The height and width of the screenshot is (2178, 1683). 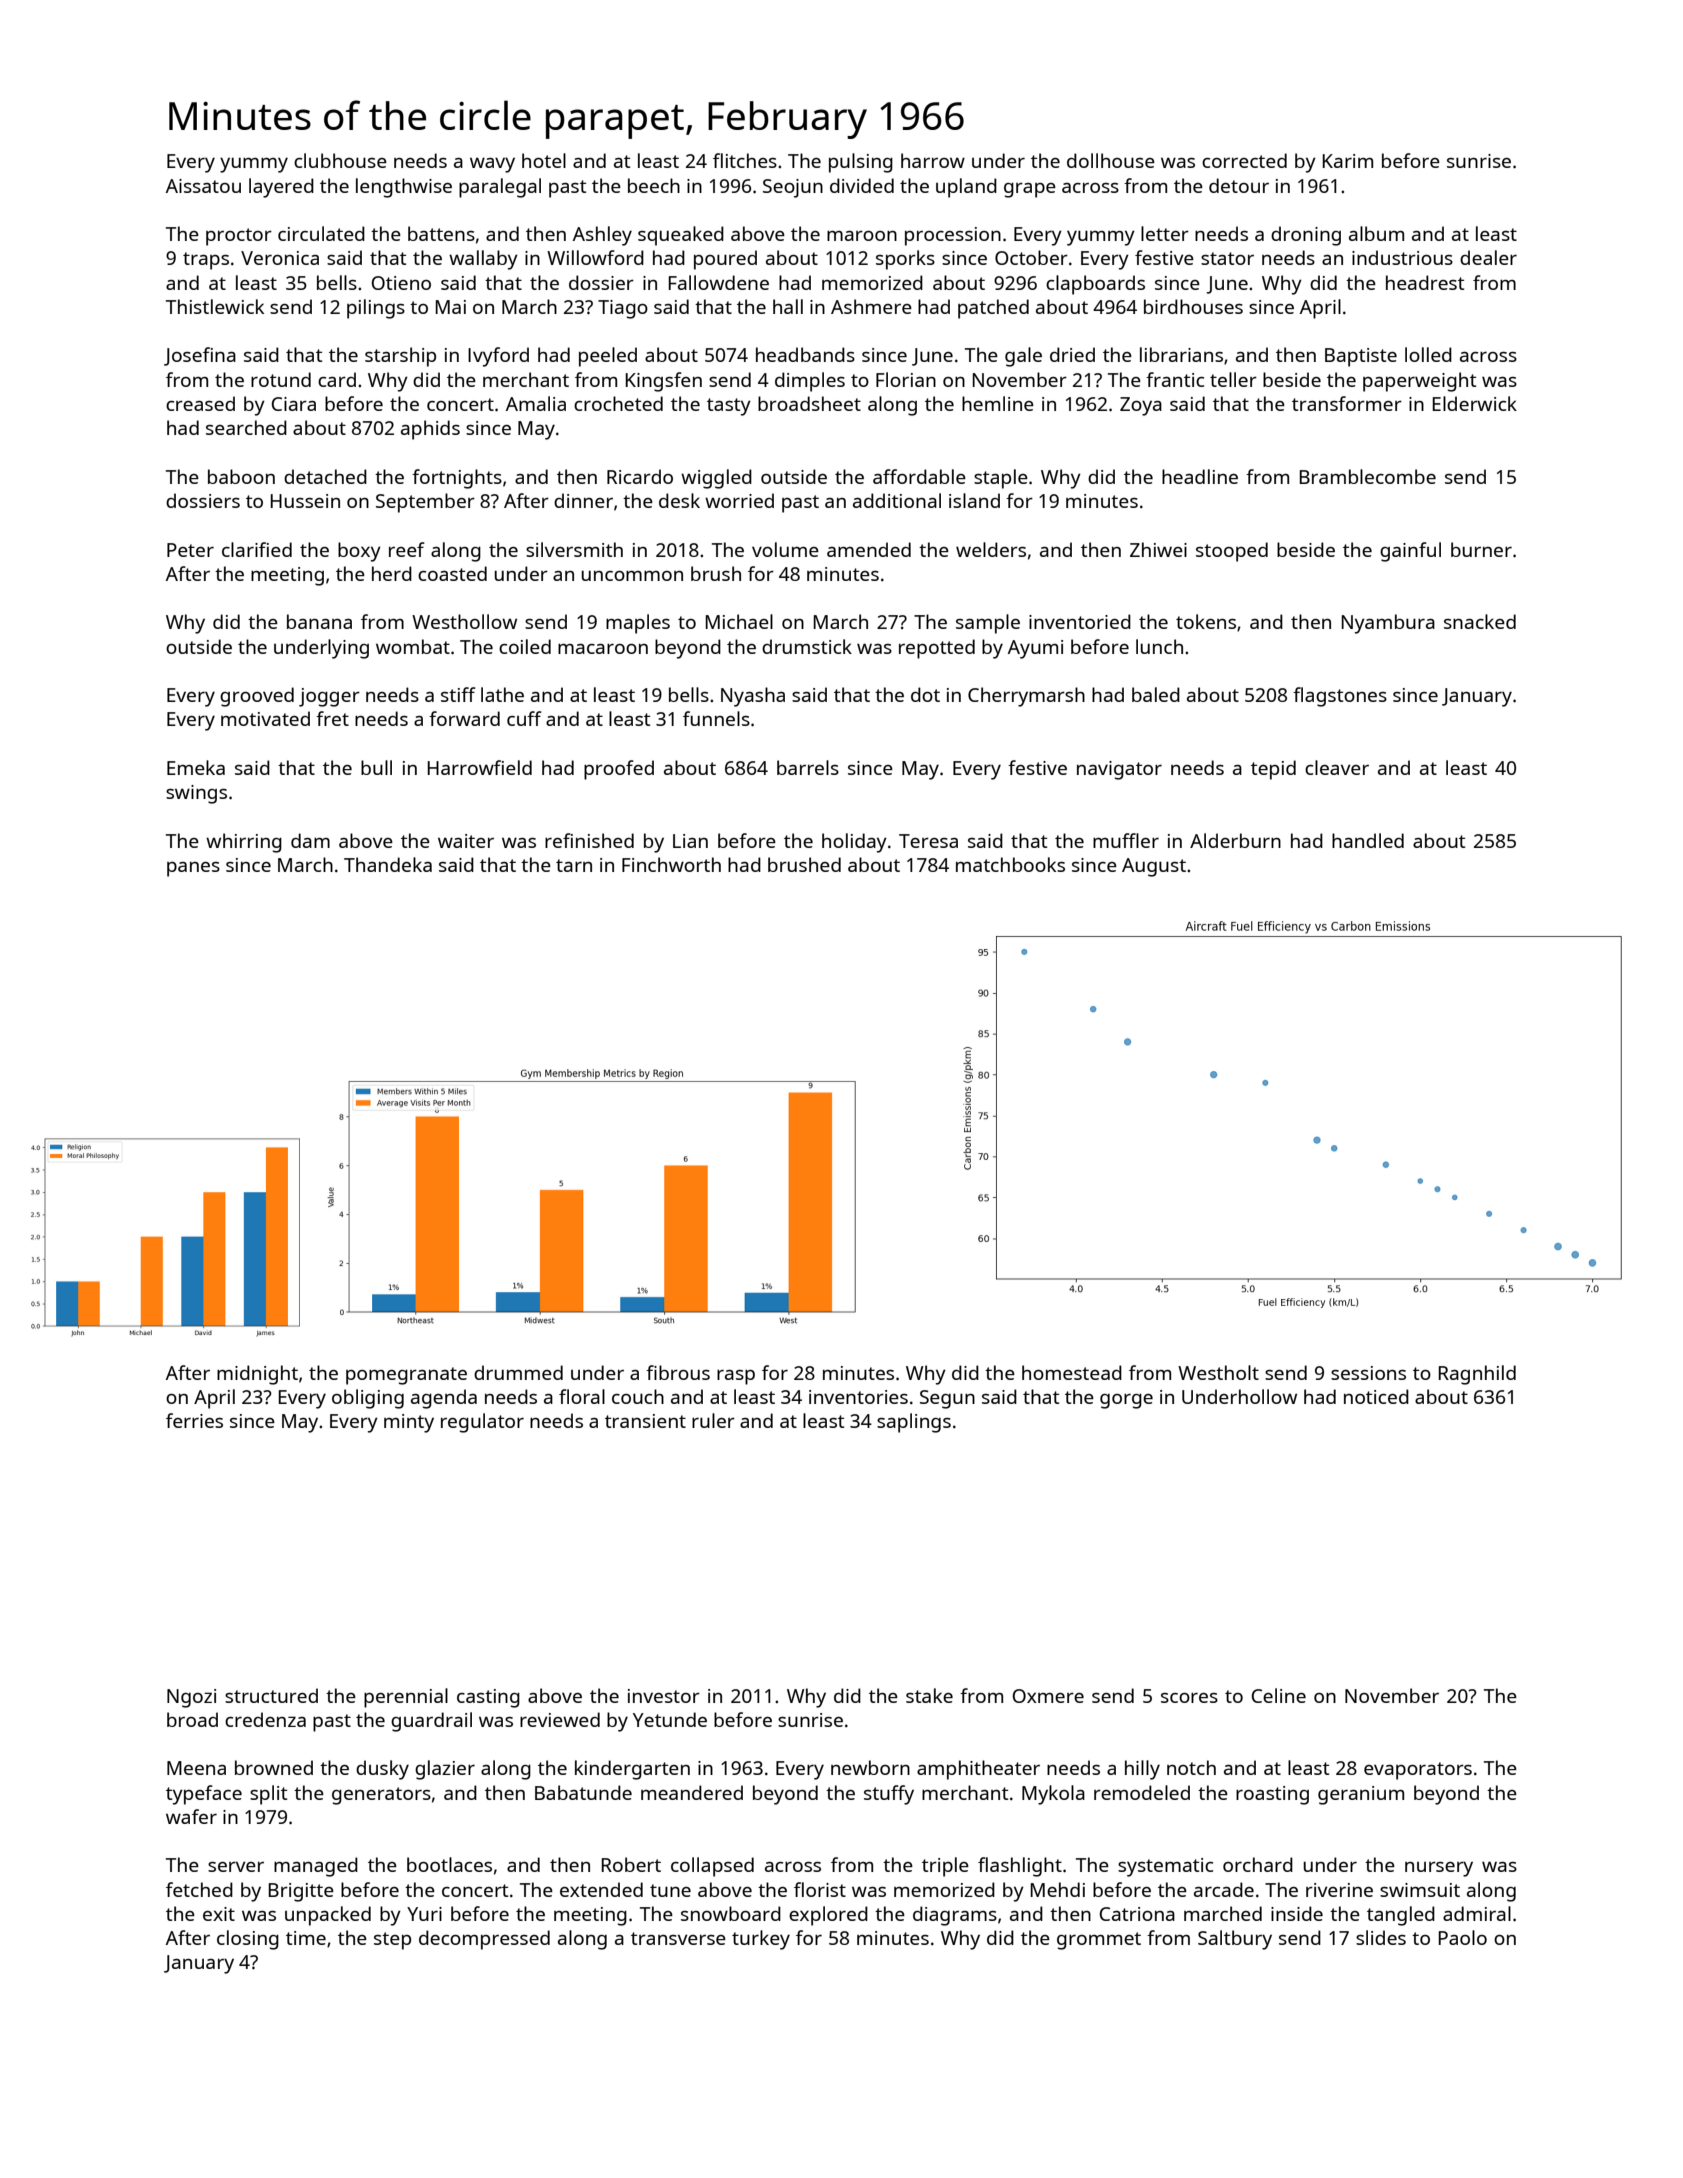 What do you see at coordinates (392, 1941) in the screenshot?
I see `step` at bounding box center [392, 1941].
